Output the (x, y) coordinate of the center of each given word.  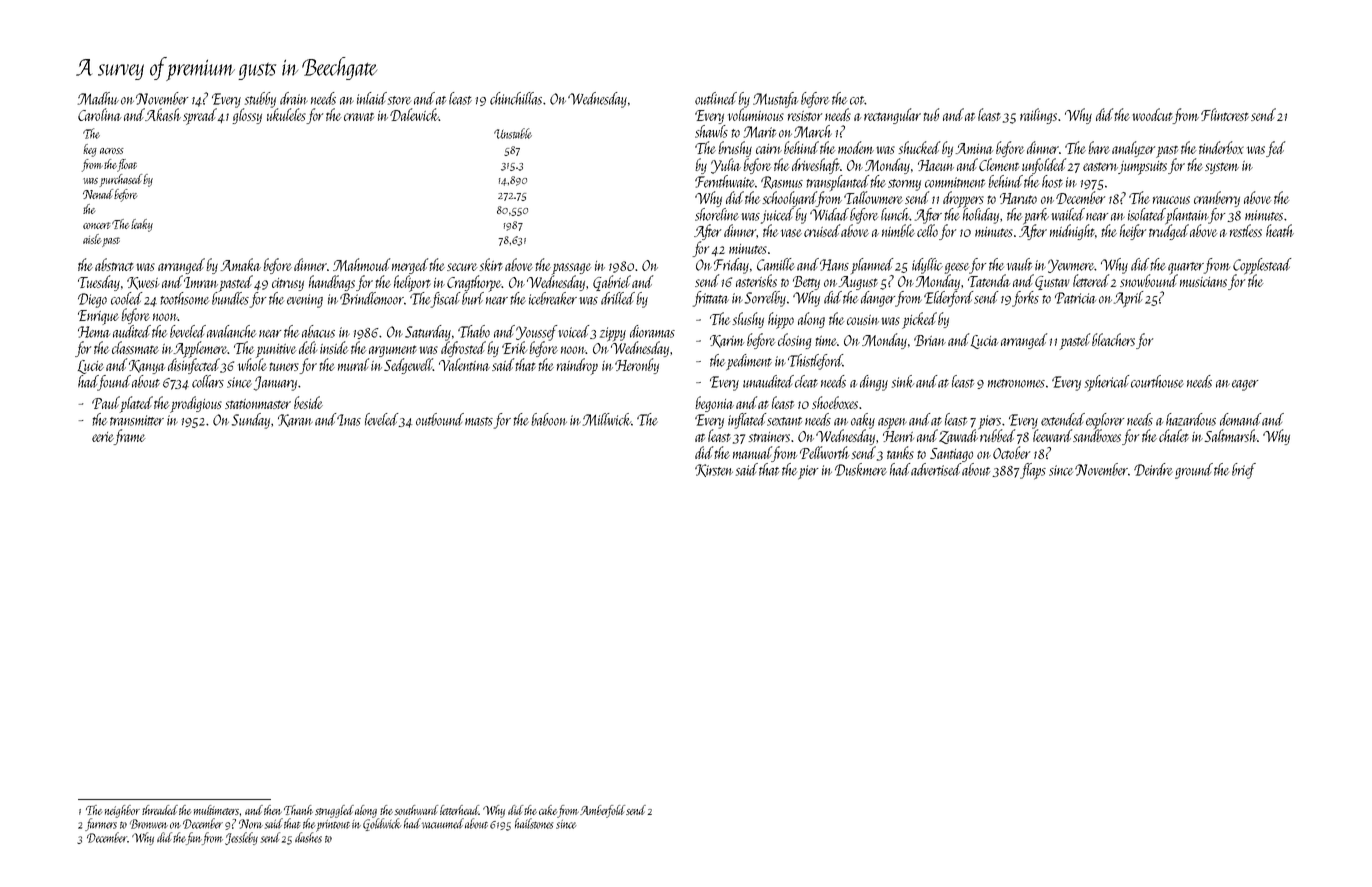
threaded (160, 810)
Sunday (251, 421)
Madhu (98, 98)
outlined (716, 98)
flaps (1033, 471)
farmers (101, 824)
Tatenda (989, 280)
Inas (349, 420)
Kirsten (714, 470)
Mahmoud (361, 264)
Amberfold (602, 811)
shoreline (717, 214)
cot (857, 100)
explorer (1105, 421)
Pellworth (825, 452)
